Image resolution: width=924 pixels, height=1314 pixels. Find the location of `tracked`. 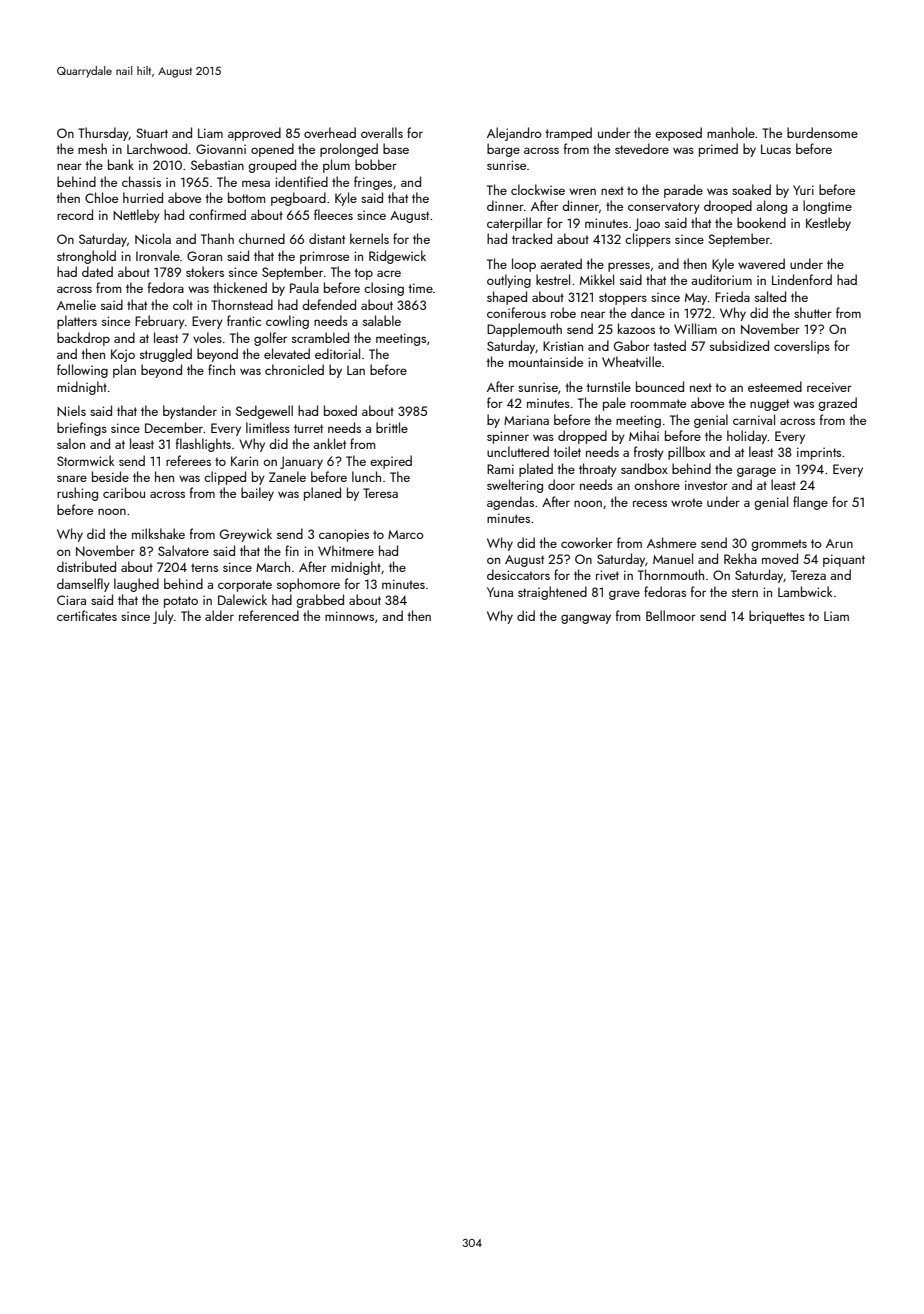

tracked is located at coordinates (532, 238).
